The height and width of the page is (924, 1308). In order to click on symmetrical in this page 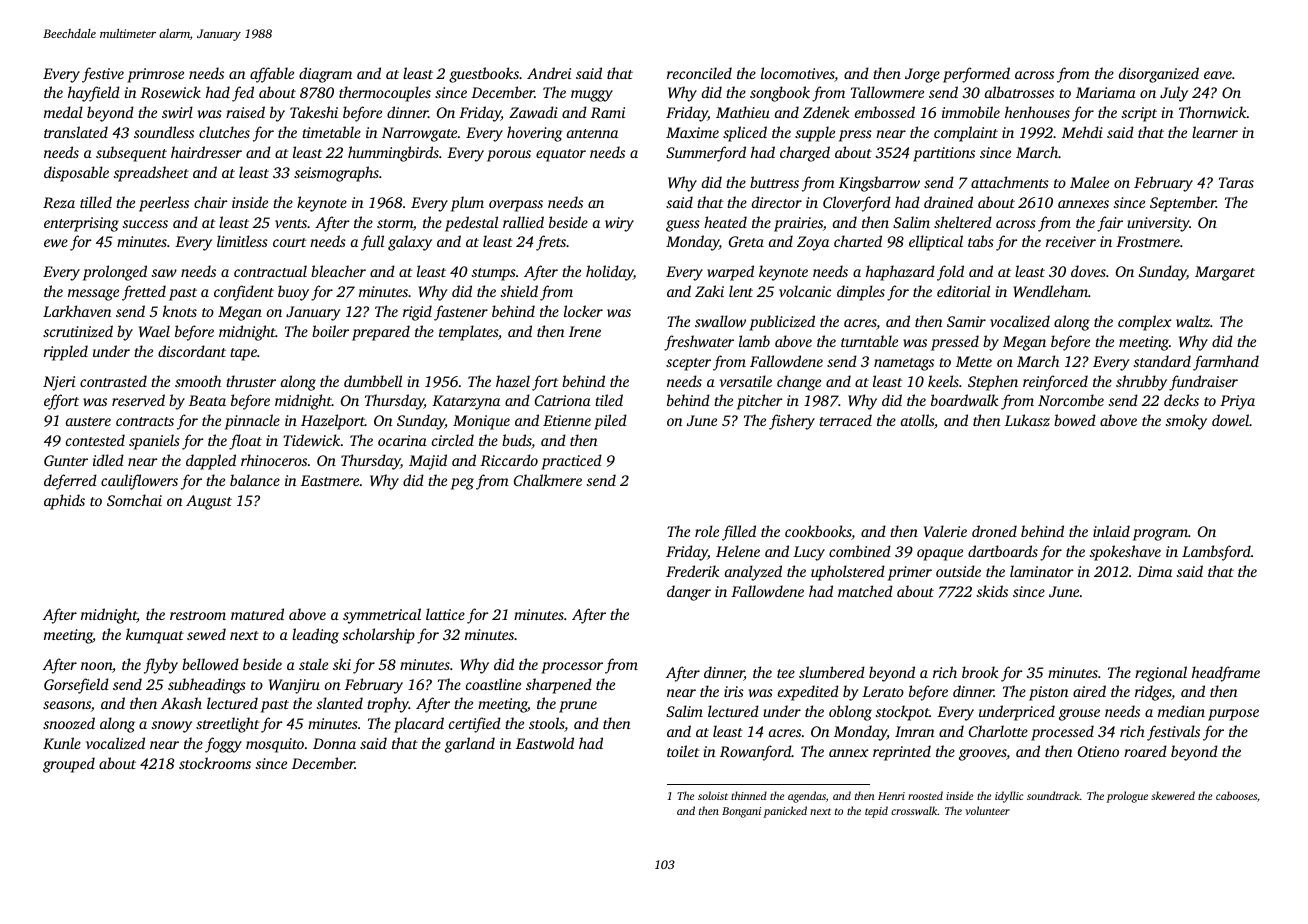, I will do `click(382, 616)`.
